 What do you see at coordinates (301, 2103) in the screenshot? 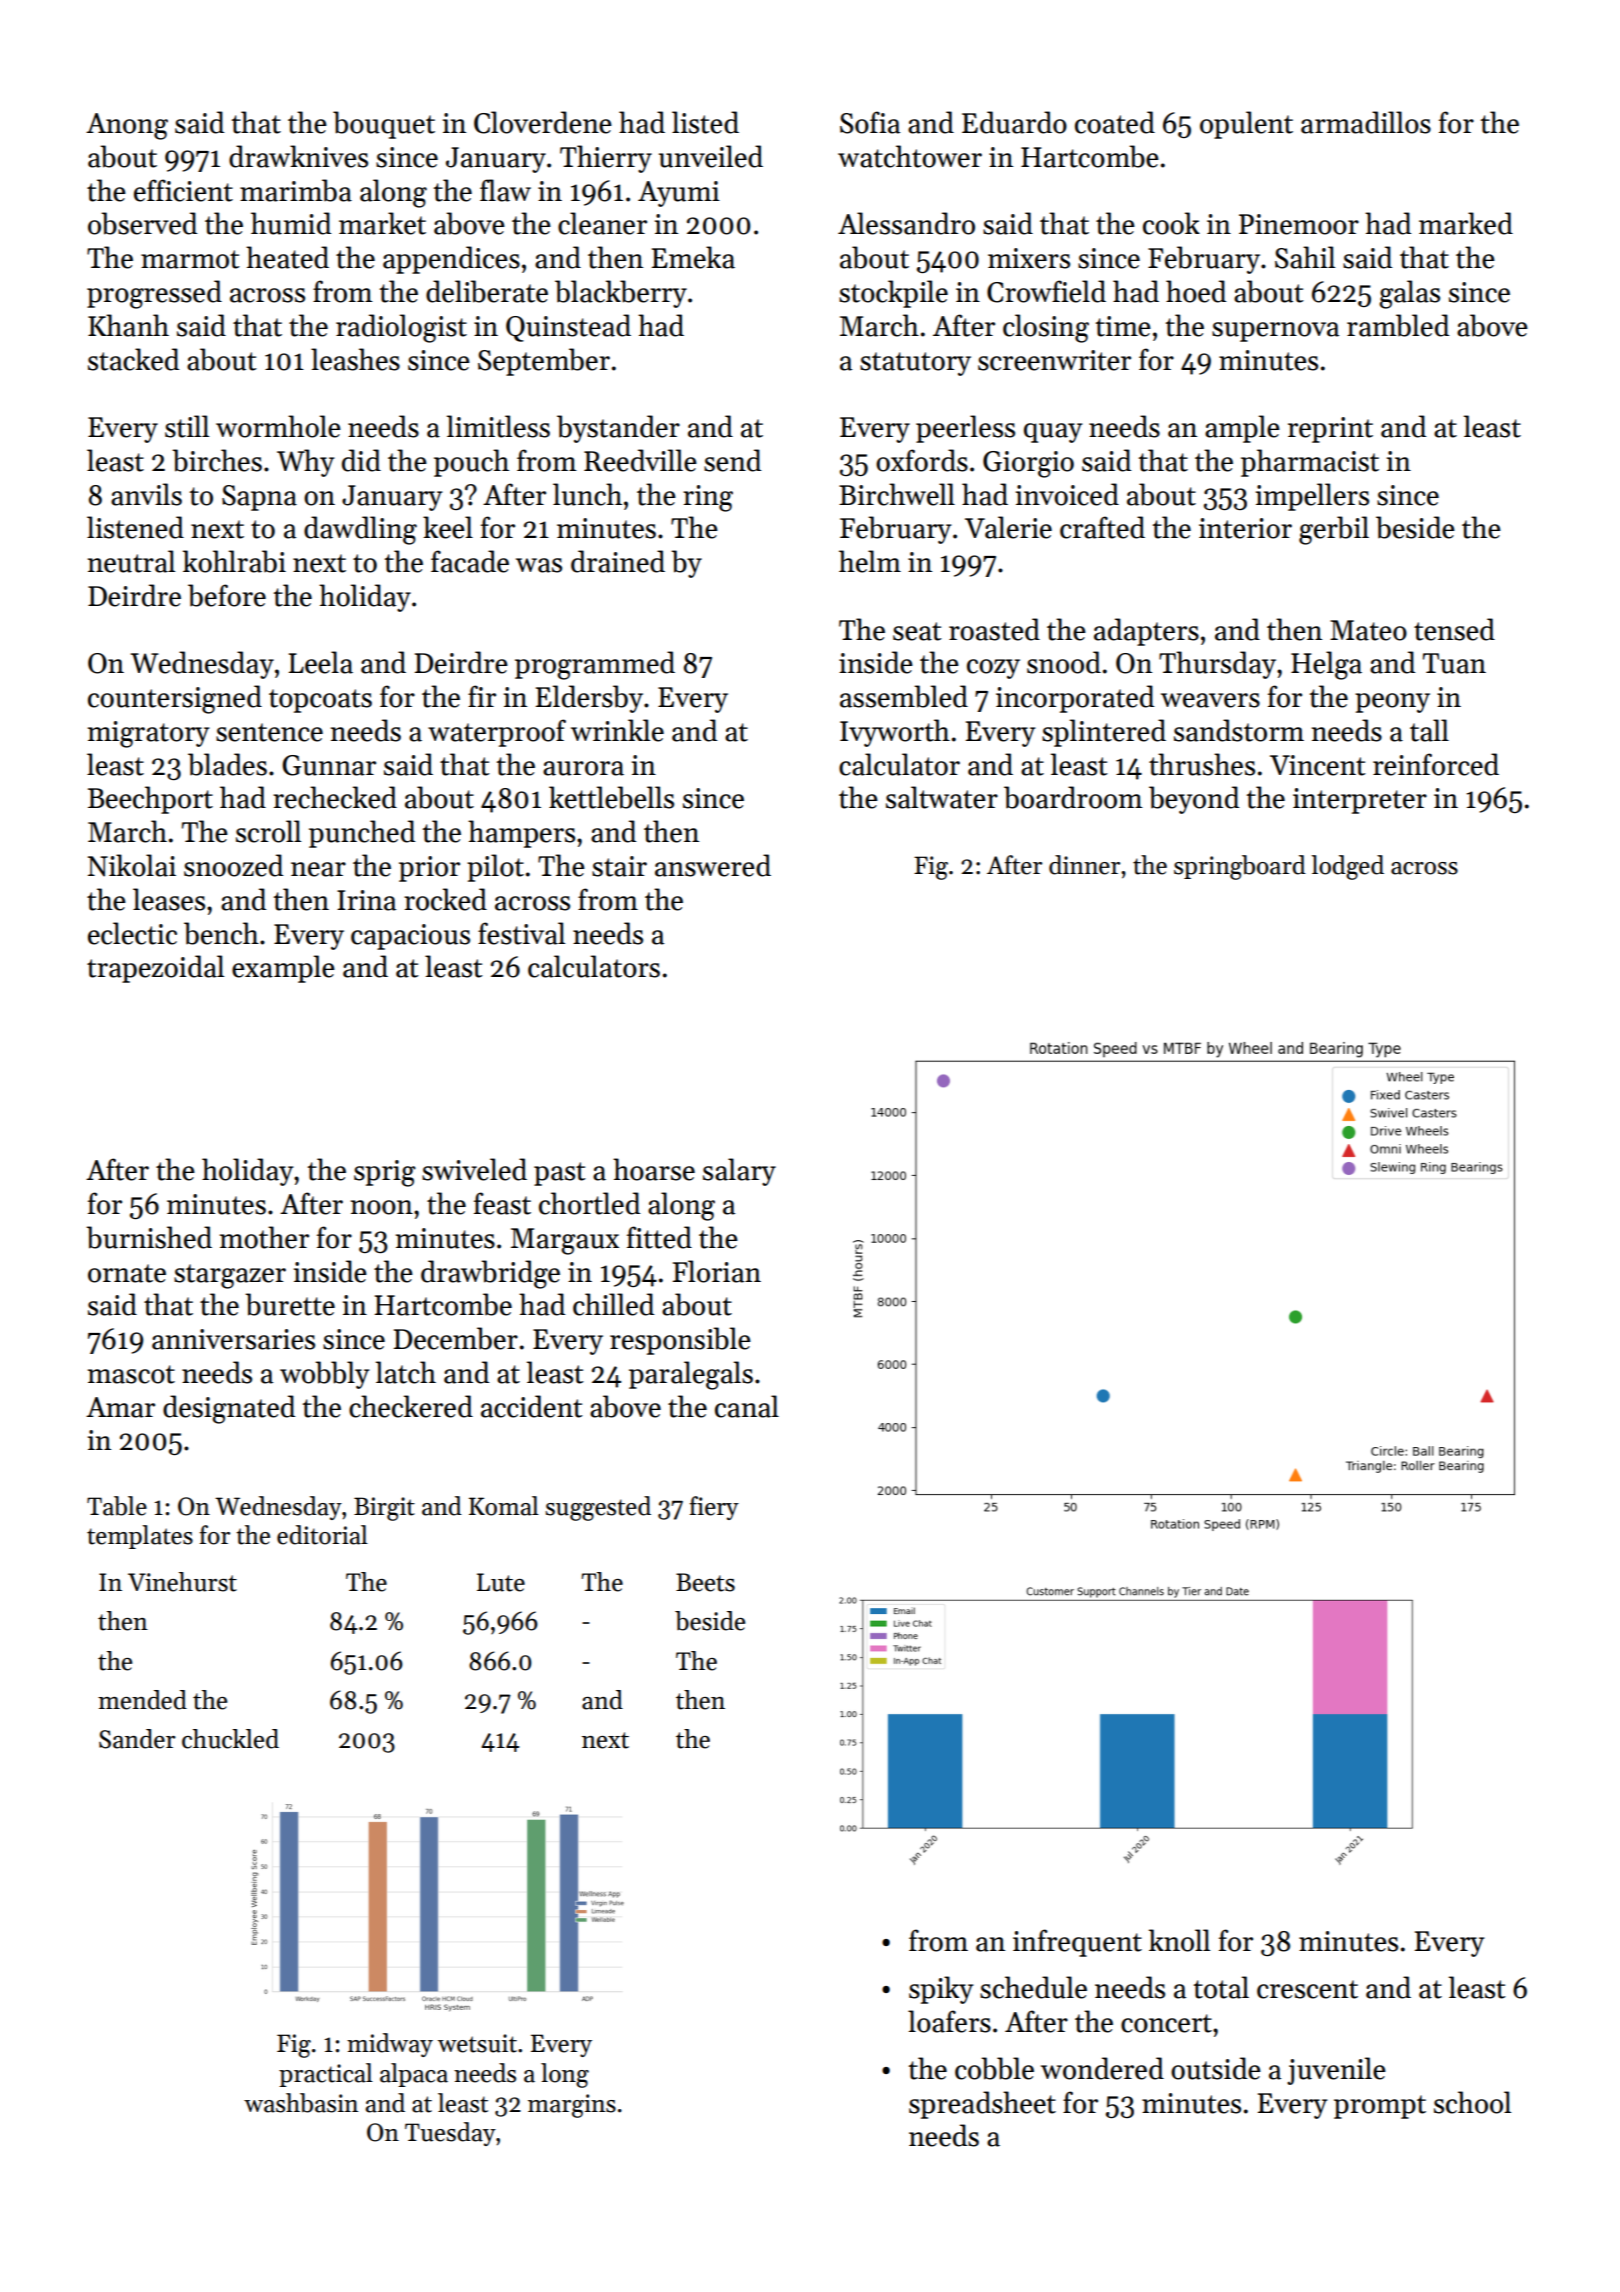
I see `washbasin` at bounding box center [301, 2103].
